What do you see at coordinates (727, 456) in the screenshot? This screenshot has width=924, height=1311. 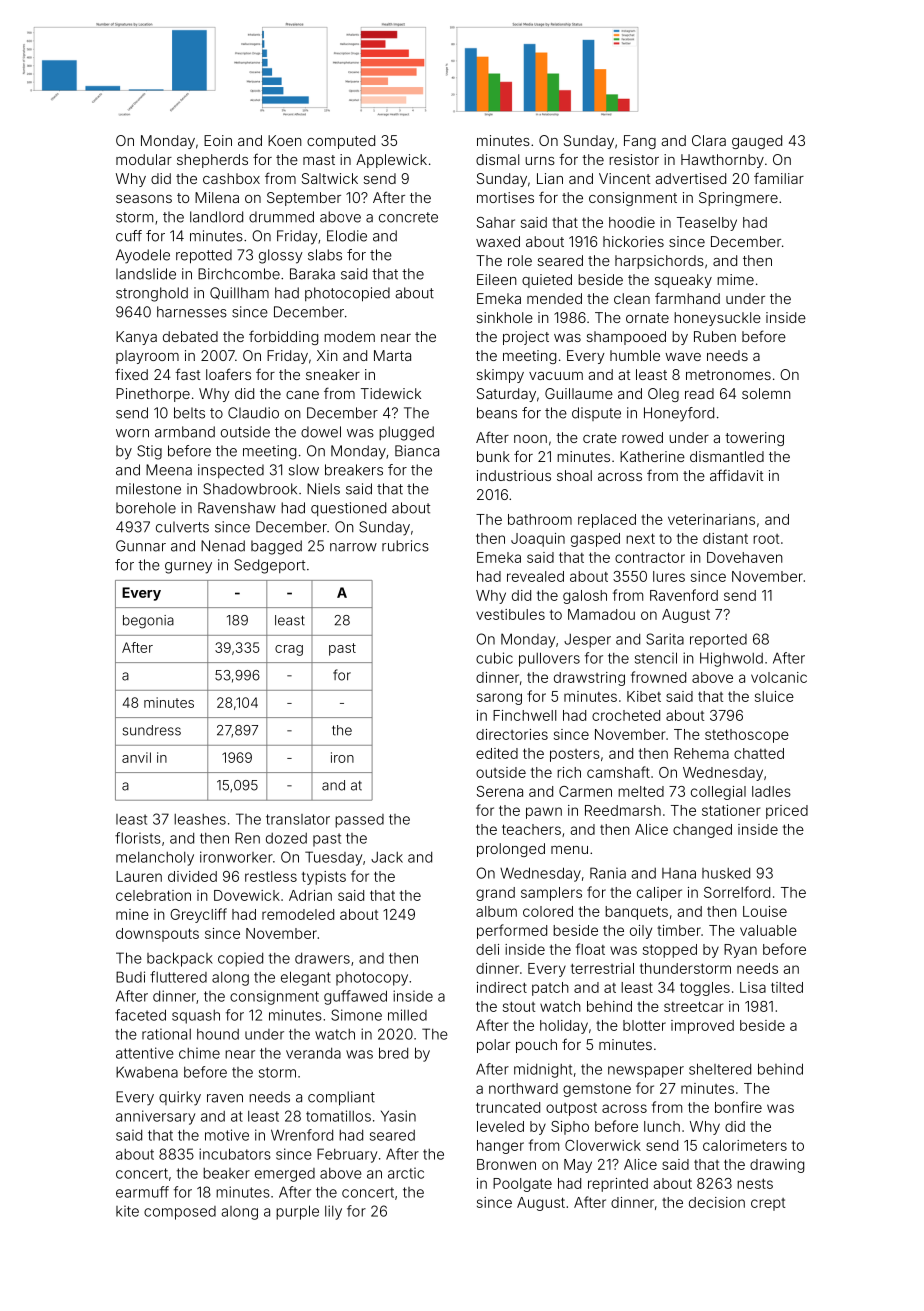 I see `dismantled` at bounding box center [727, 456].
